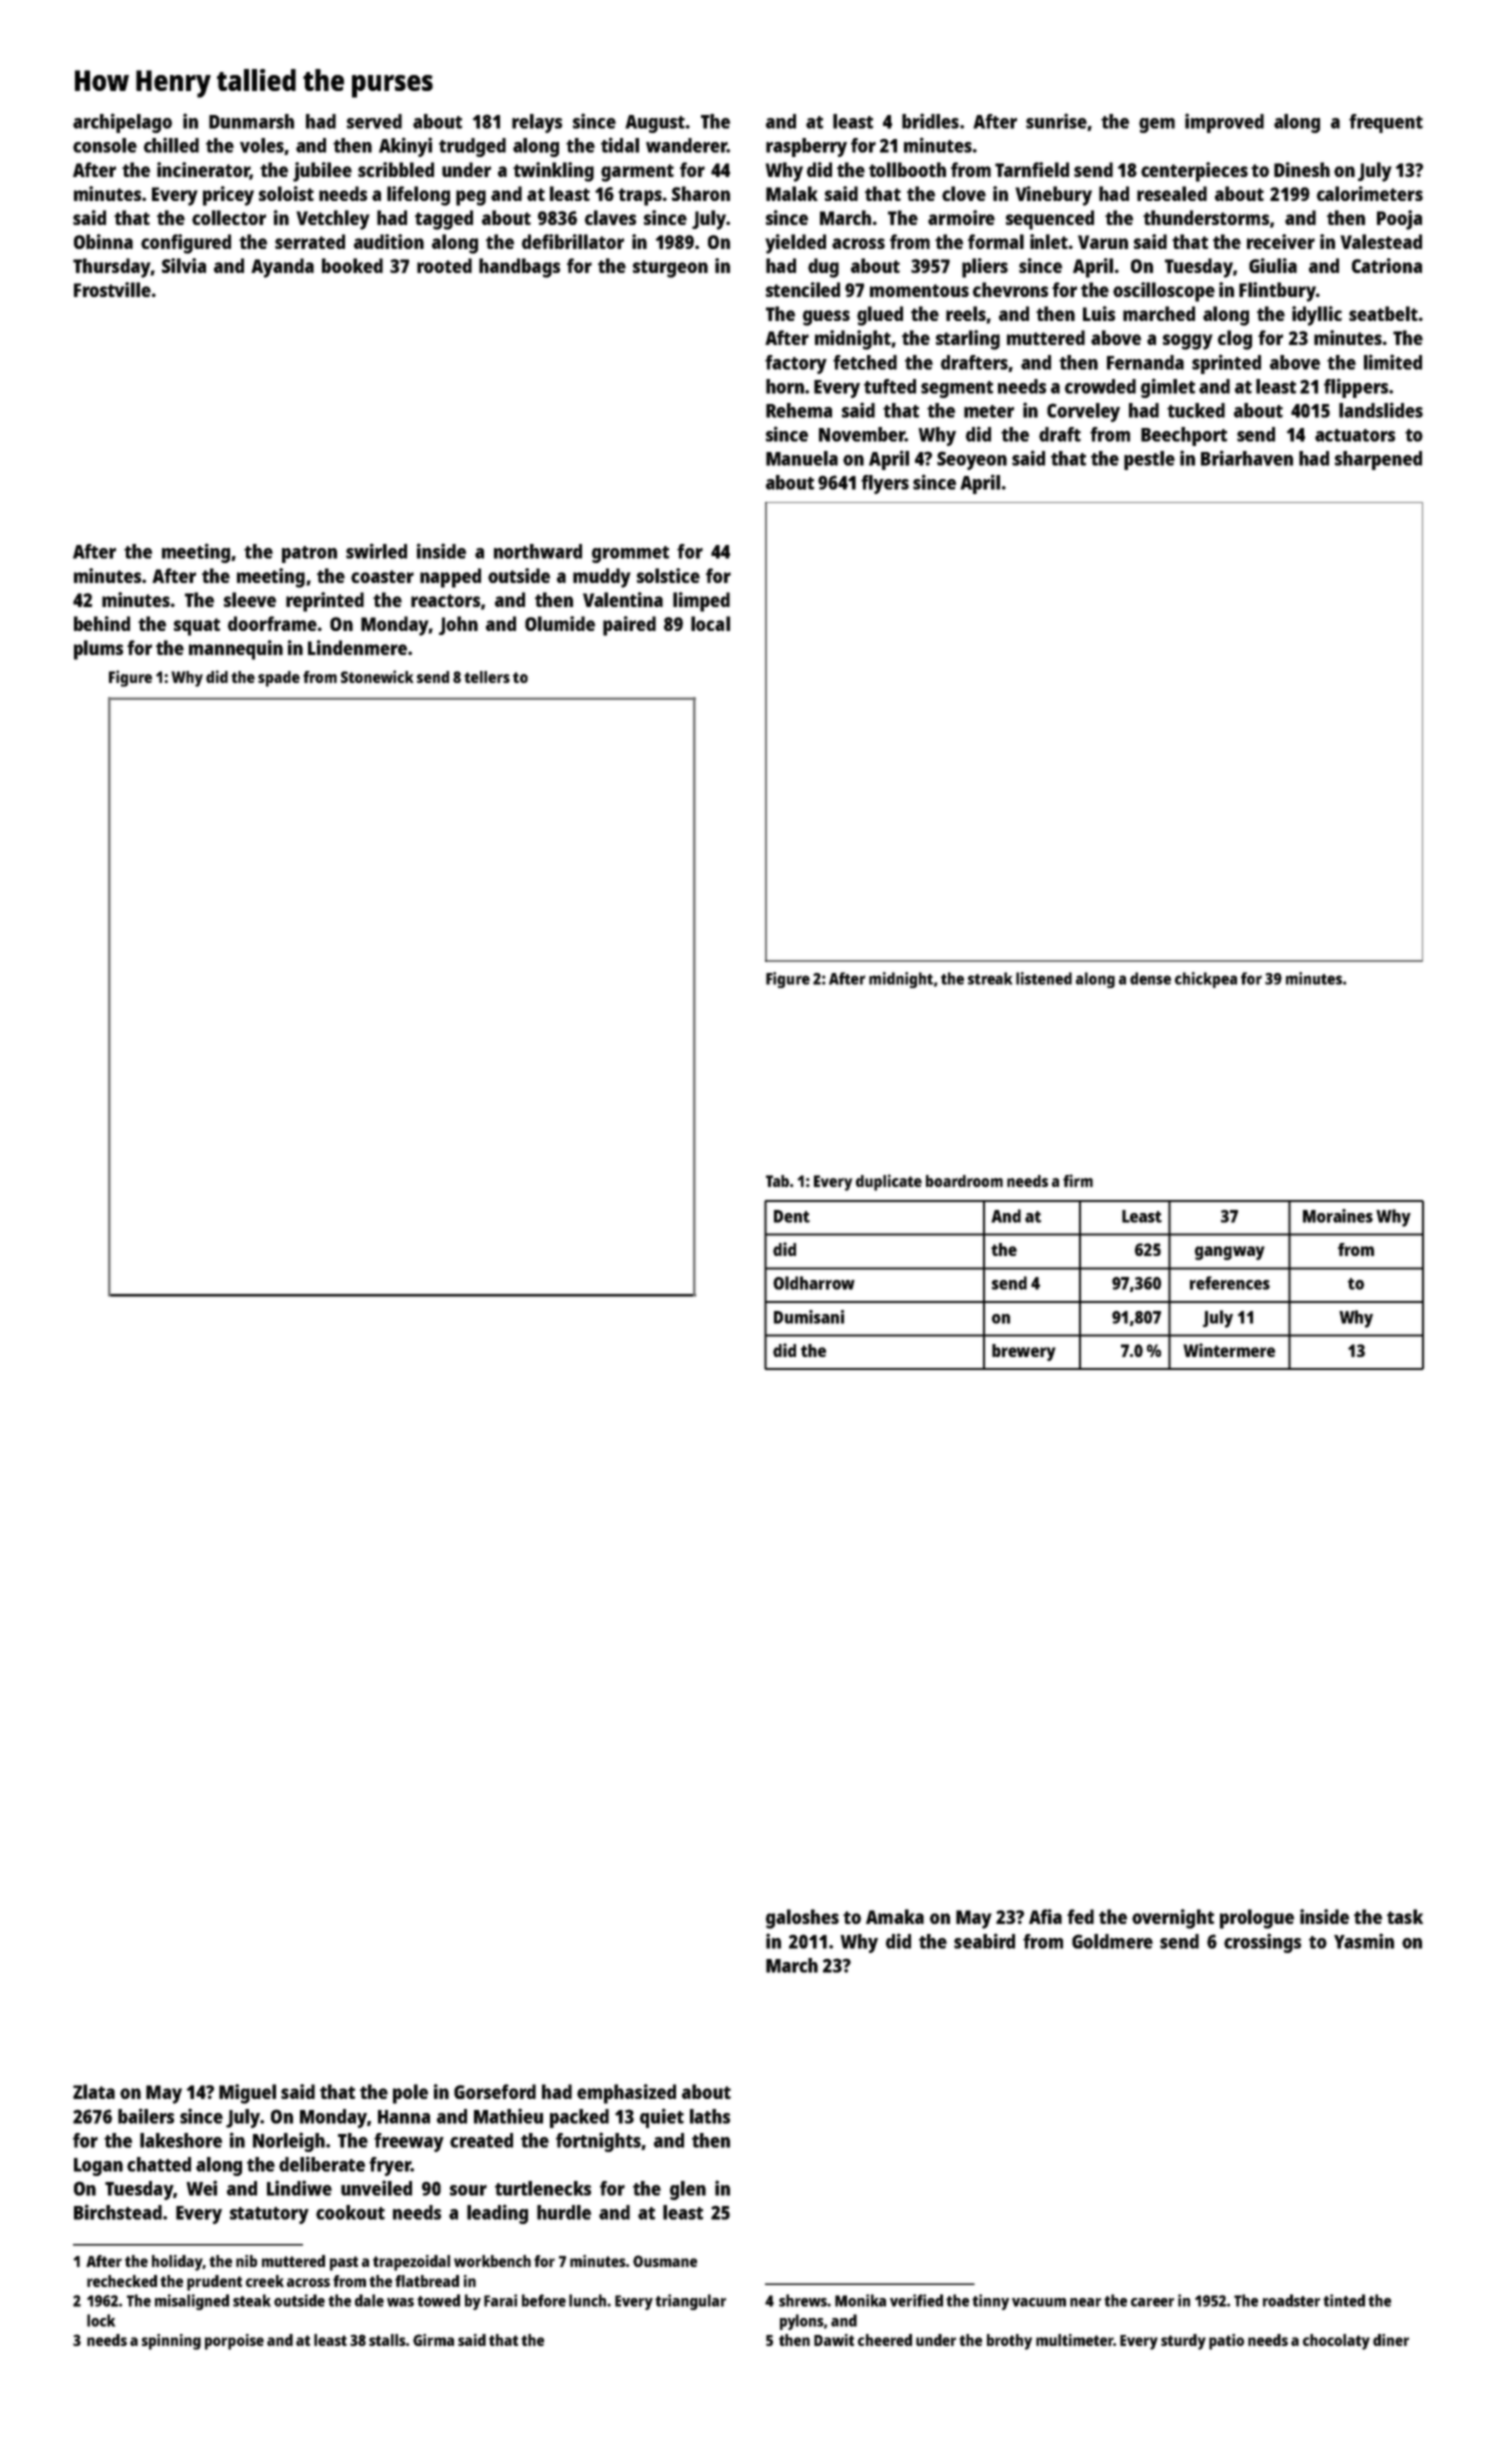 The height and width of the page is (2464, 1496). I want to click on archipelago, so click(122, 123).
